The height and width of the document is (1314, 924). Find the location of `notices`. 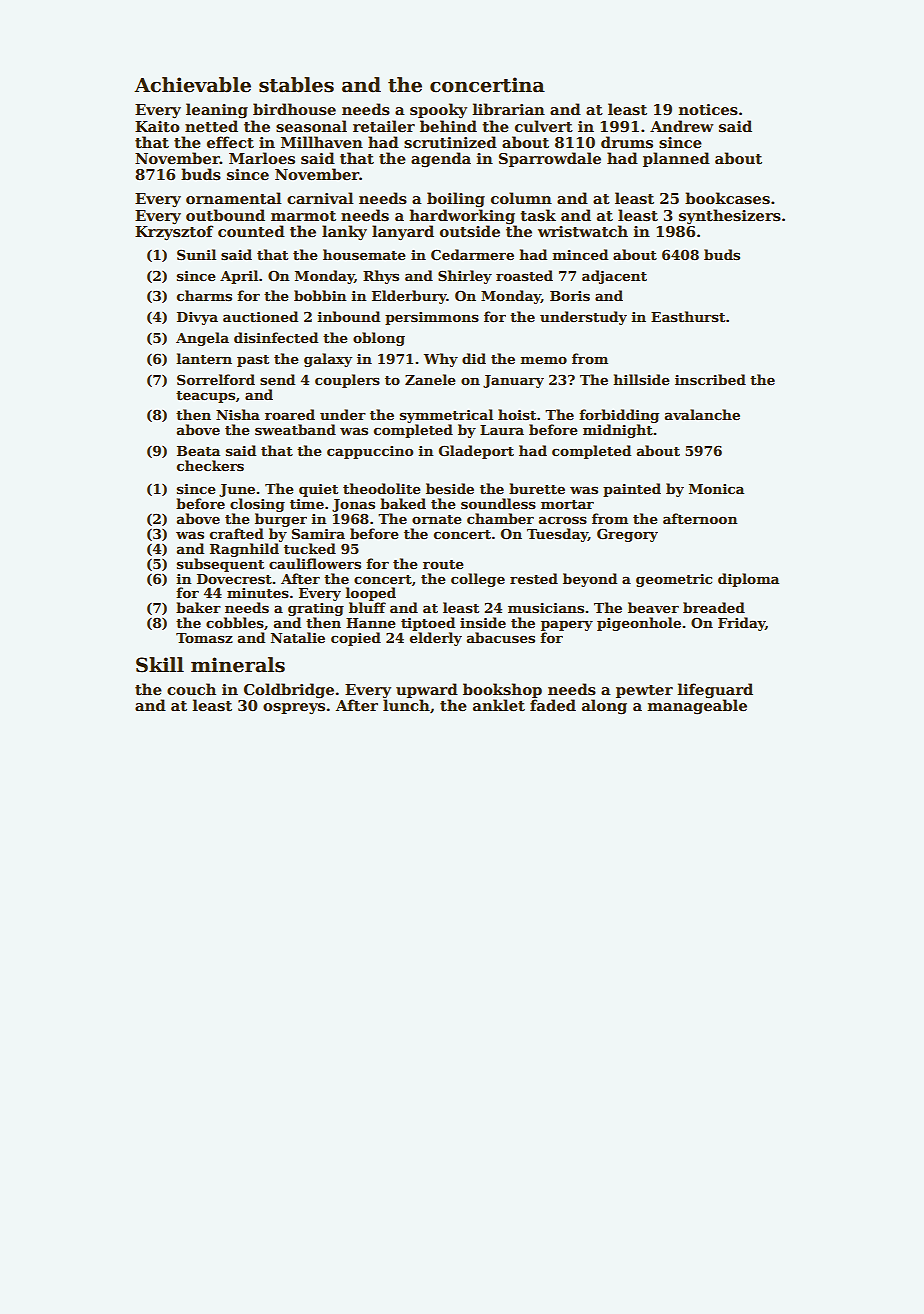

notices is located at coordinates (708, 110).
